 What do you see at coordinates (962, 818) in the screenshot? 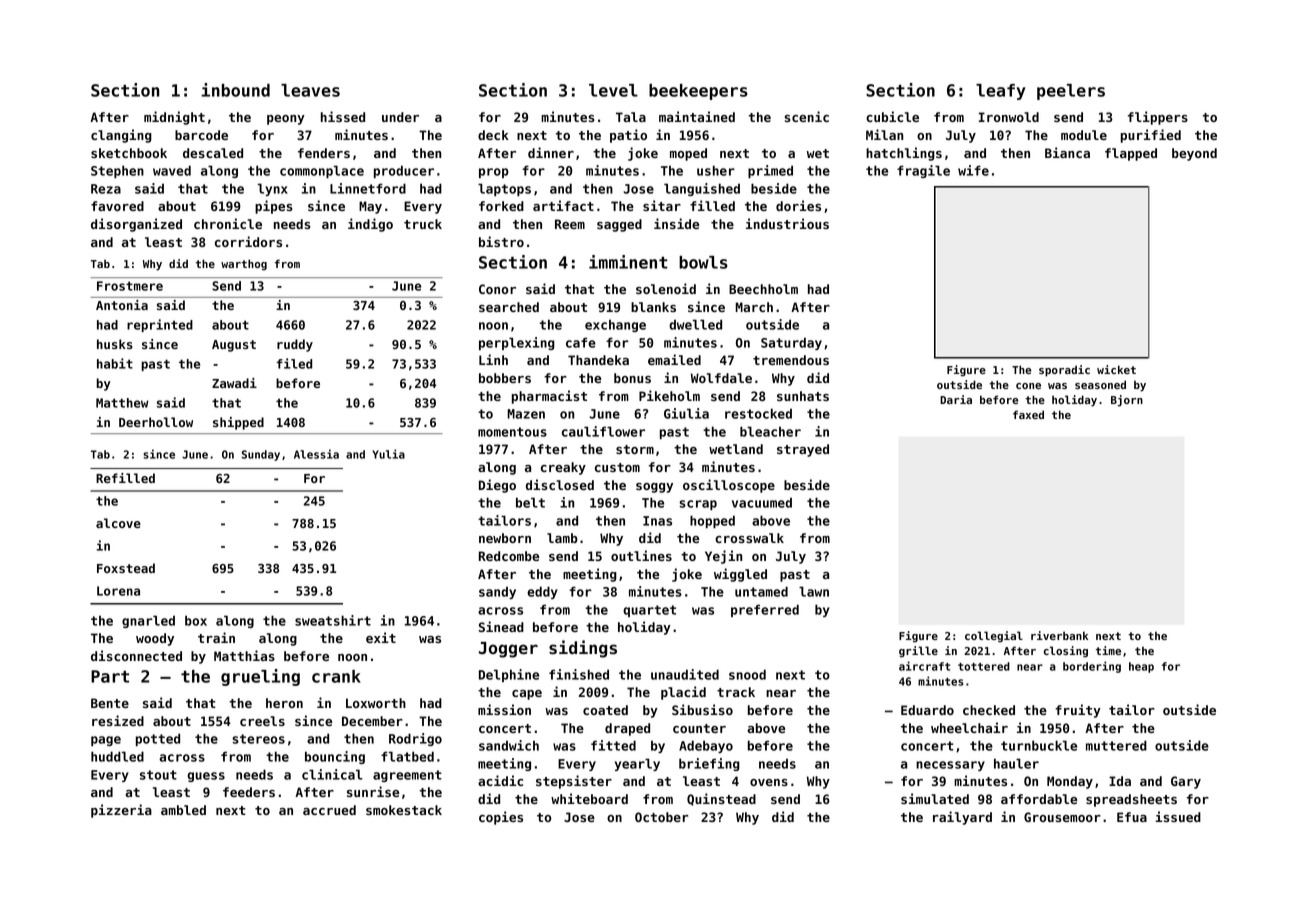
I see `railyard` at bounding box center [962, 818].
